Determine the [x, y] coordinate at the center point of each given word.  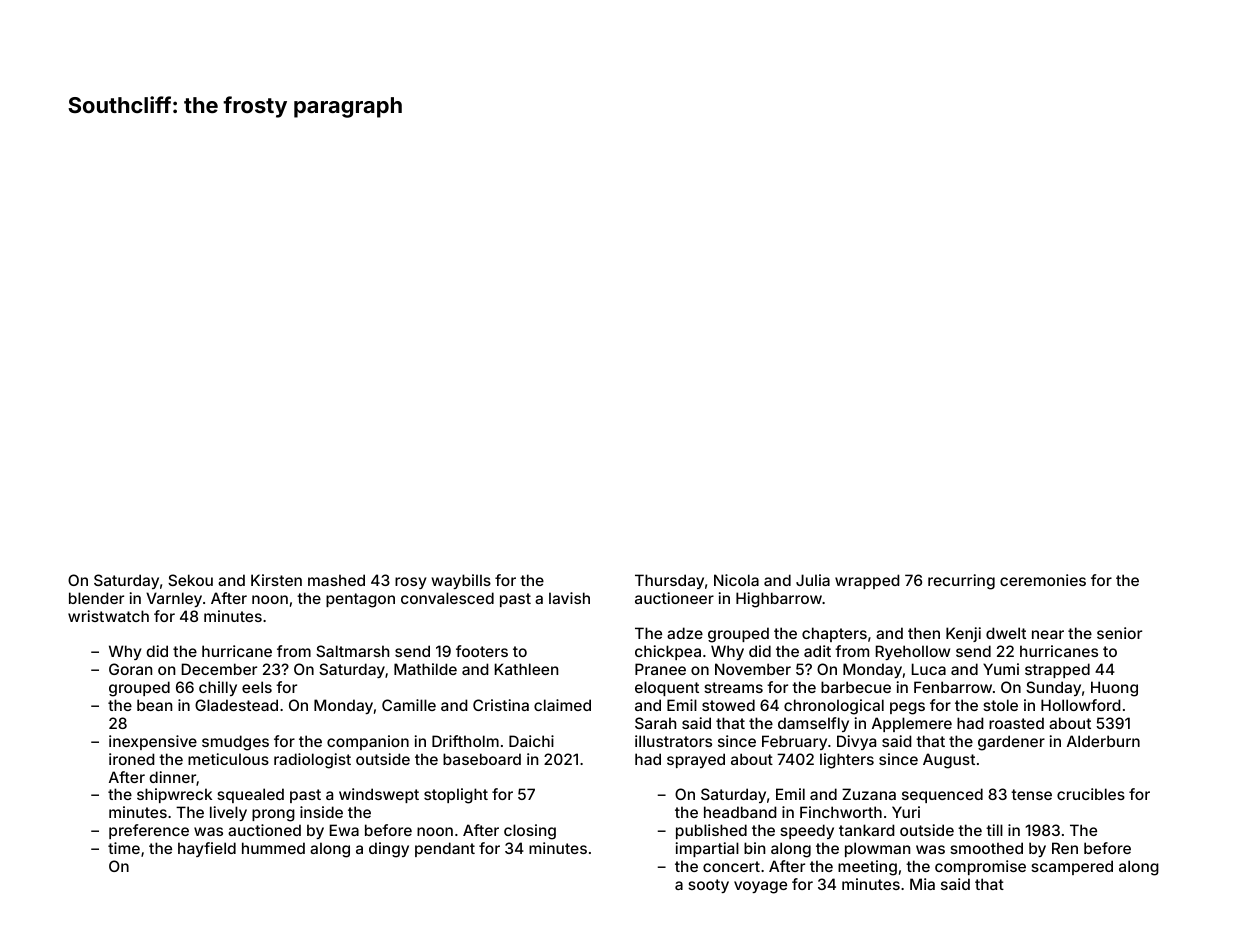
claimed [562, 705]
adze [685, 633]
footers [482, 651]
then [924, 633]
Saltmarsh [352, 651]
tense [1031, 794]
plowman [877, 849]
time [124, 848]
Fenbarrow [953, 687]
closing [530, 832]
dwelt [1006, 633]
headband [740, 812]
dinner [172, 777]
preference [149, 831]
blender [96, 598]
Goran [130, 669]
